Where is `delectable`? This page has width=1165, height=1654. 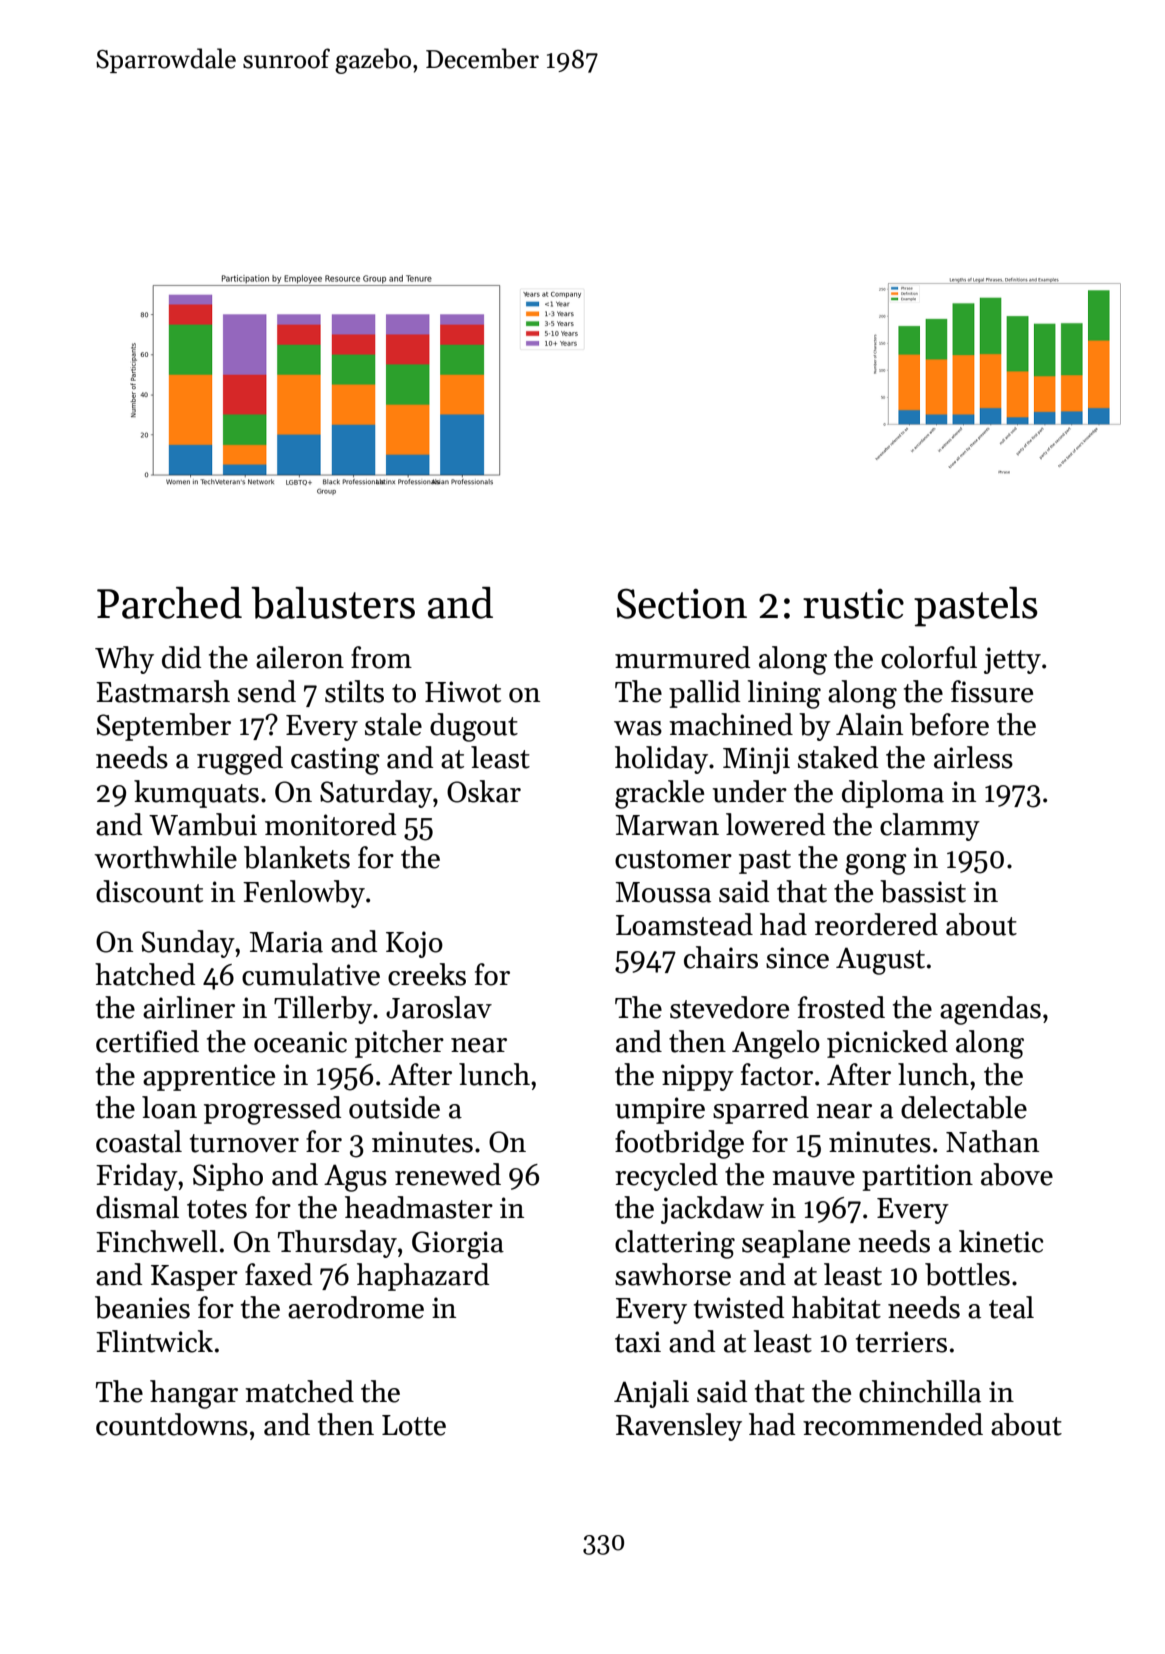
delectable is located at coordinates (964, 1107).
